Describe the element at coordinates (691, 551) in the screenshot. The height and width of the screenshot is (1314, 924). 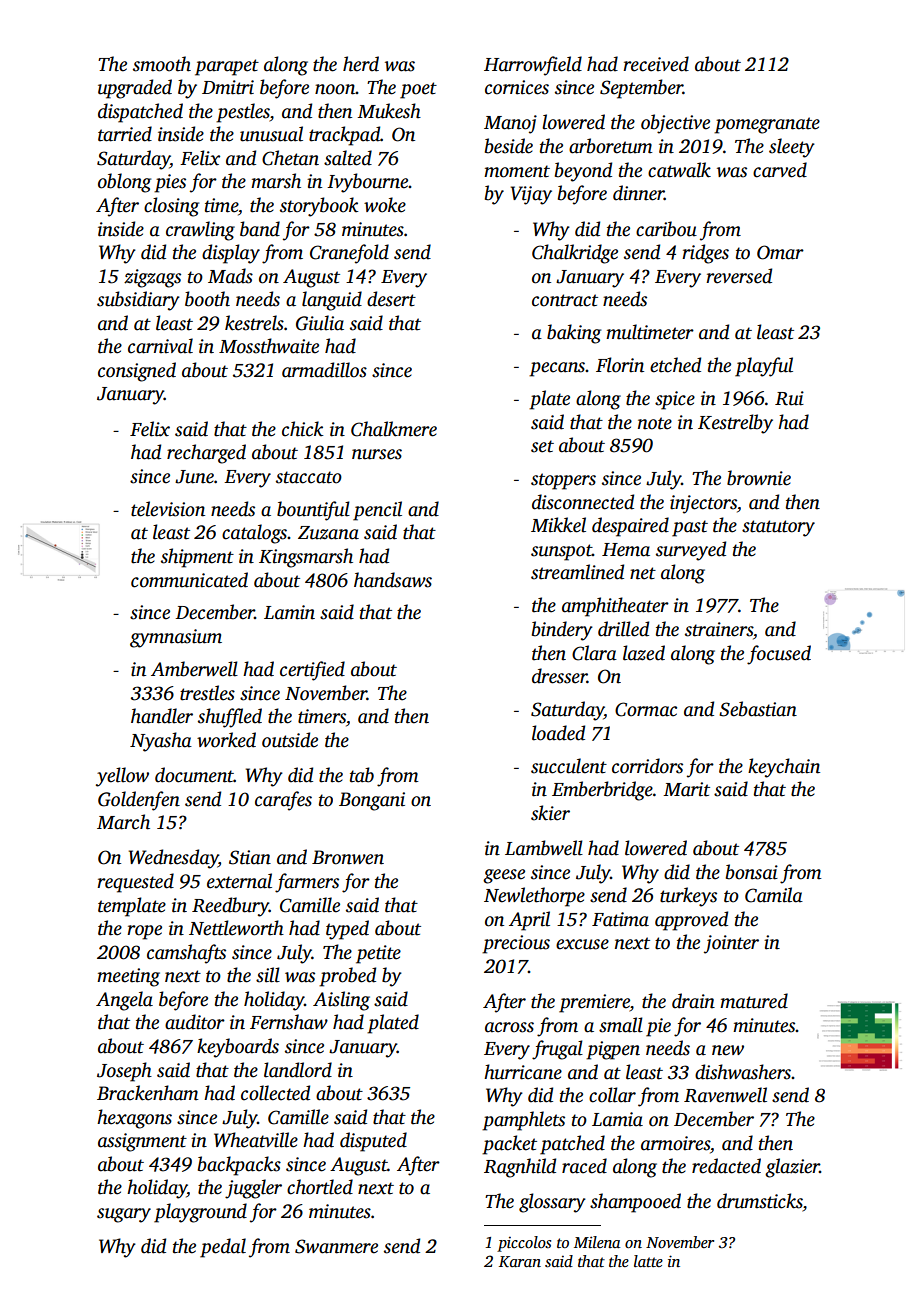
I see `surveyed` at that location.
